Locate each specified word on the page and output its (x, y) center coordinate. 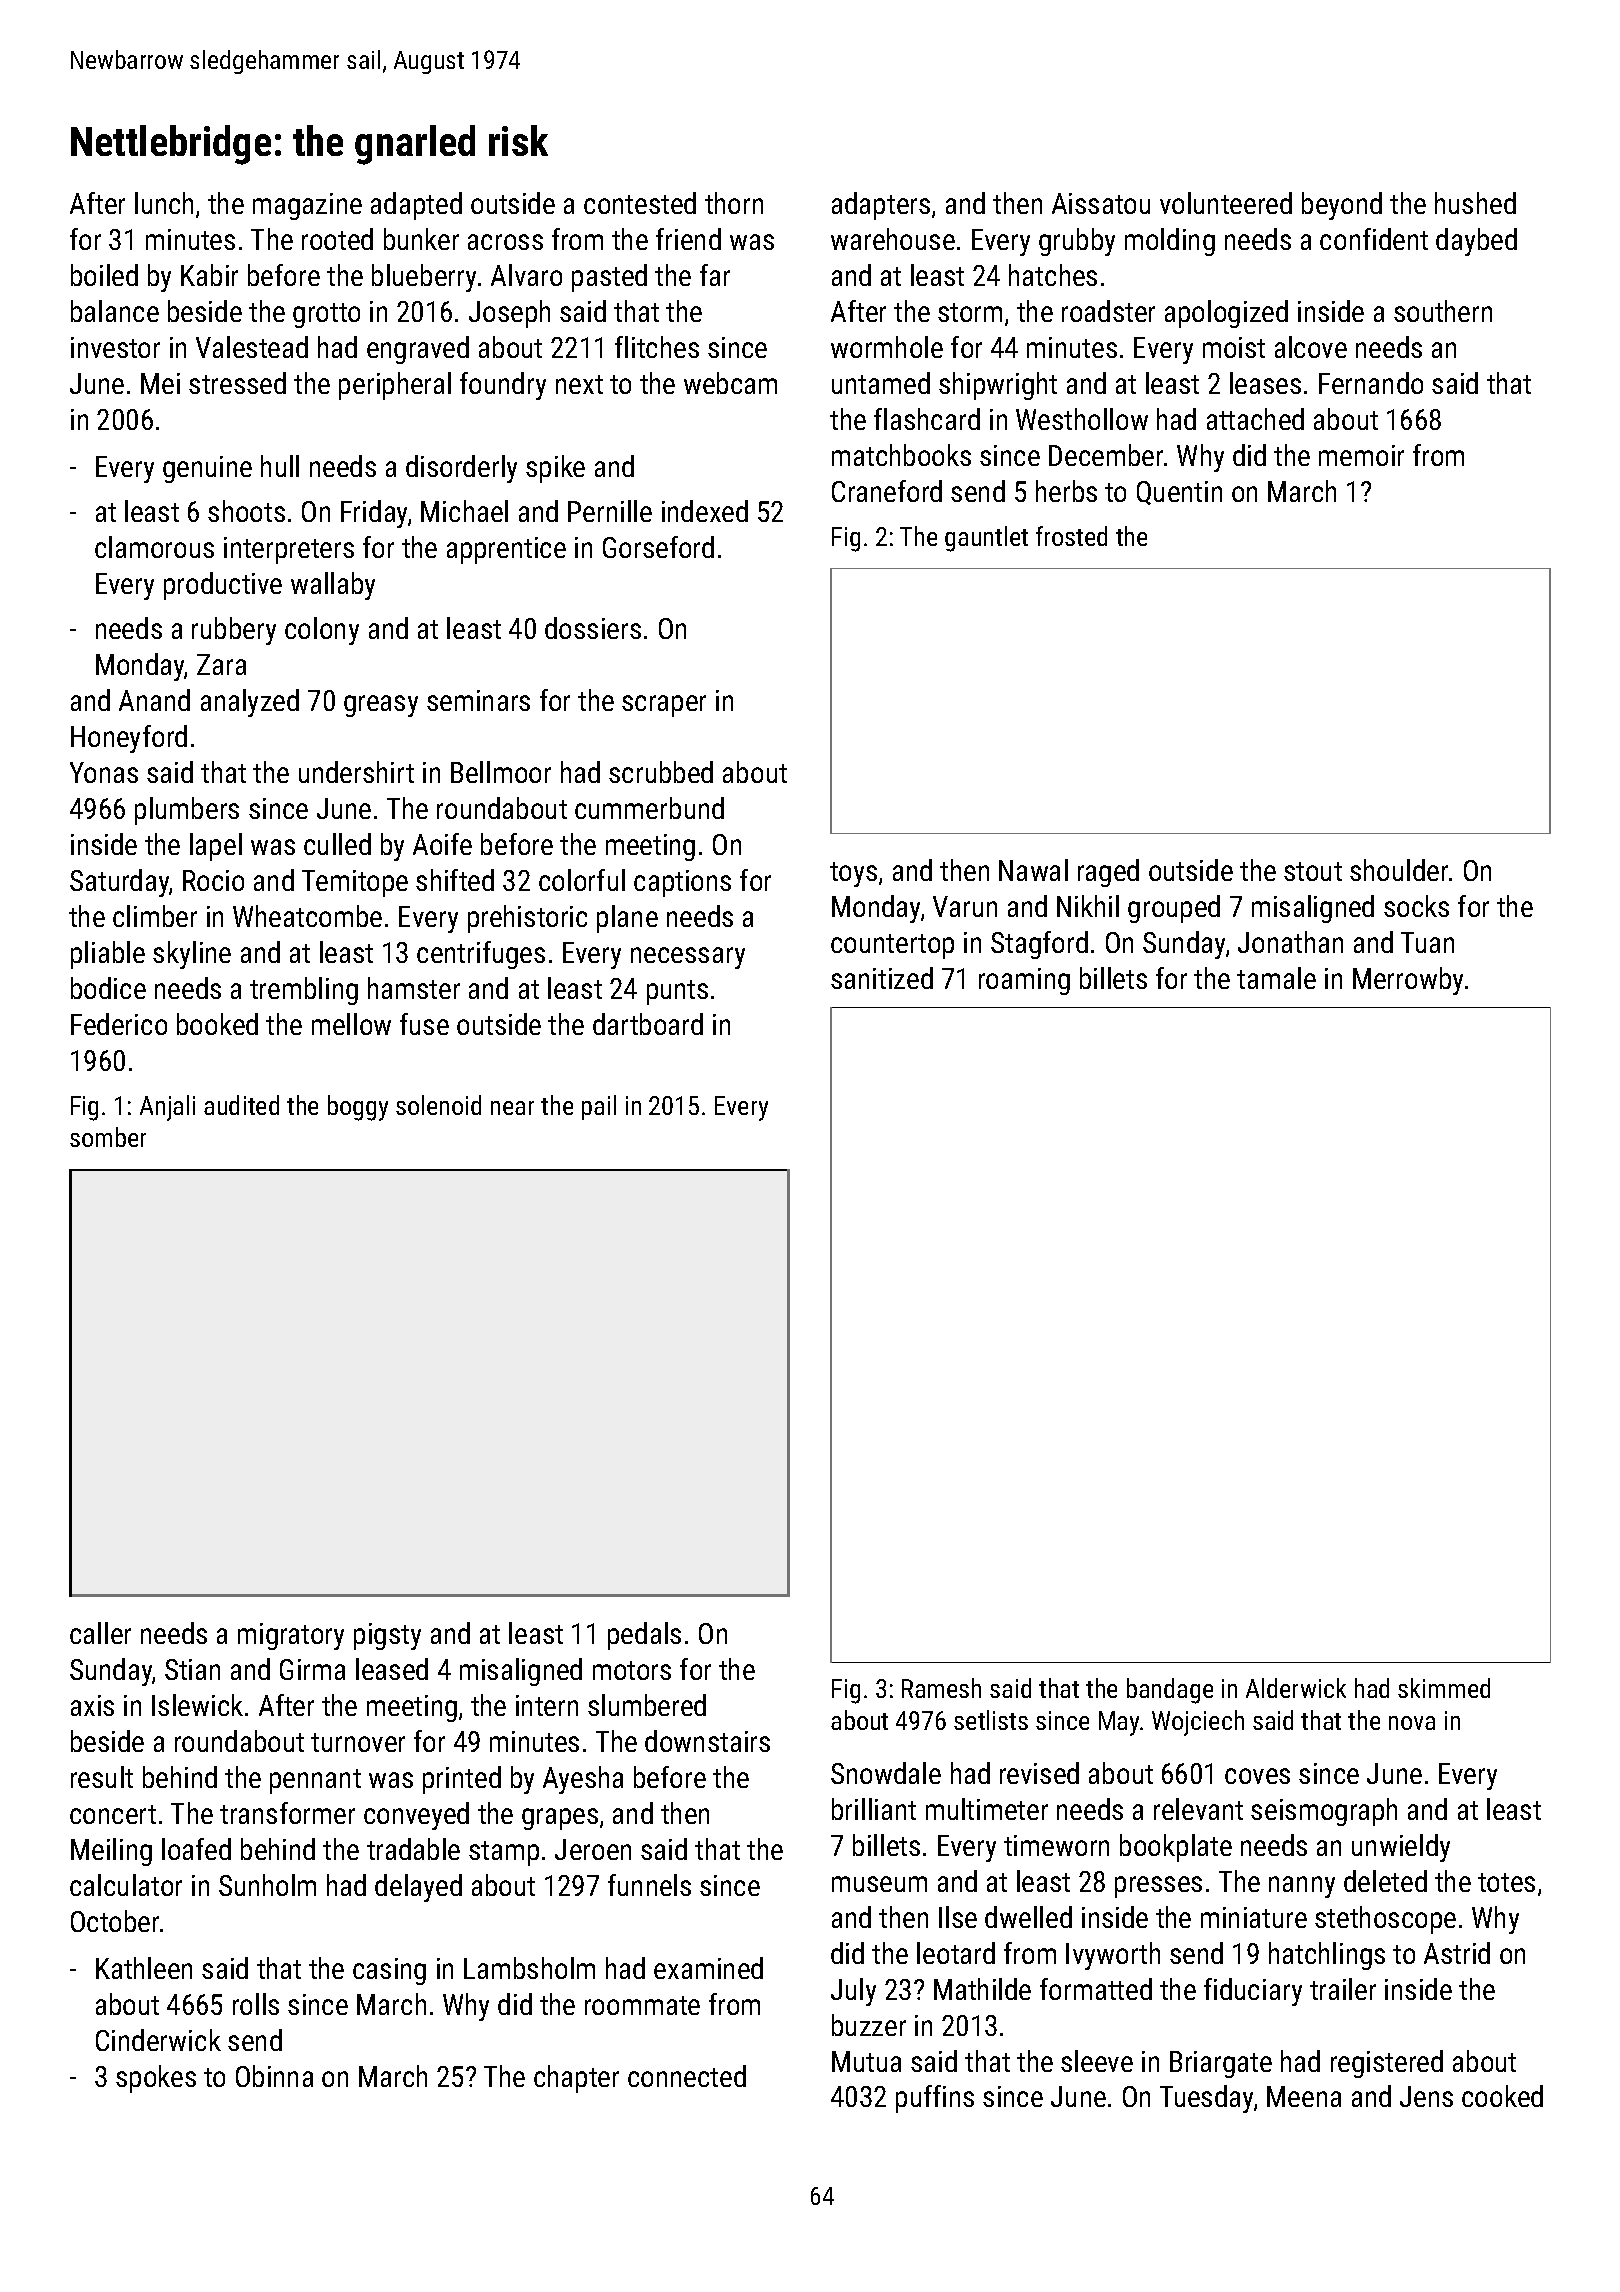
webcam (730, 383)
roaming (1024, 981)
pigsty (387, 1636)
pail (599, 1107)
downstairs (707, 1741)
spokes (156, 2079)
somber (108, 1137)
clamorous (154, 547)
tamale (1276, 978)
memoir (1361, 455)
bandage (1170, 1691)
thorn (734, 203)
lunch (164, 203)
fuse (424, 1024)
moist (1234, 347)
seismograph (1324, 1812)
